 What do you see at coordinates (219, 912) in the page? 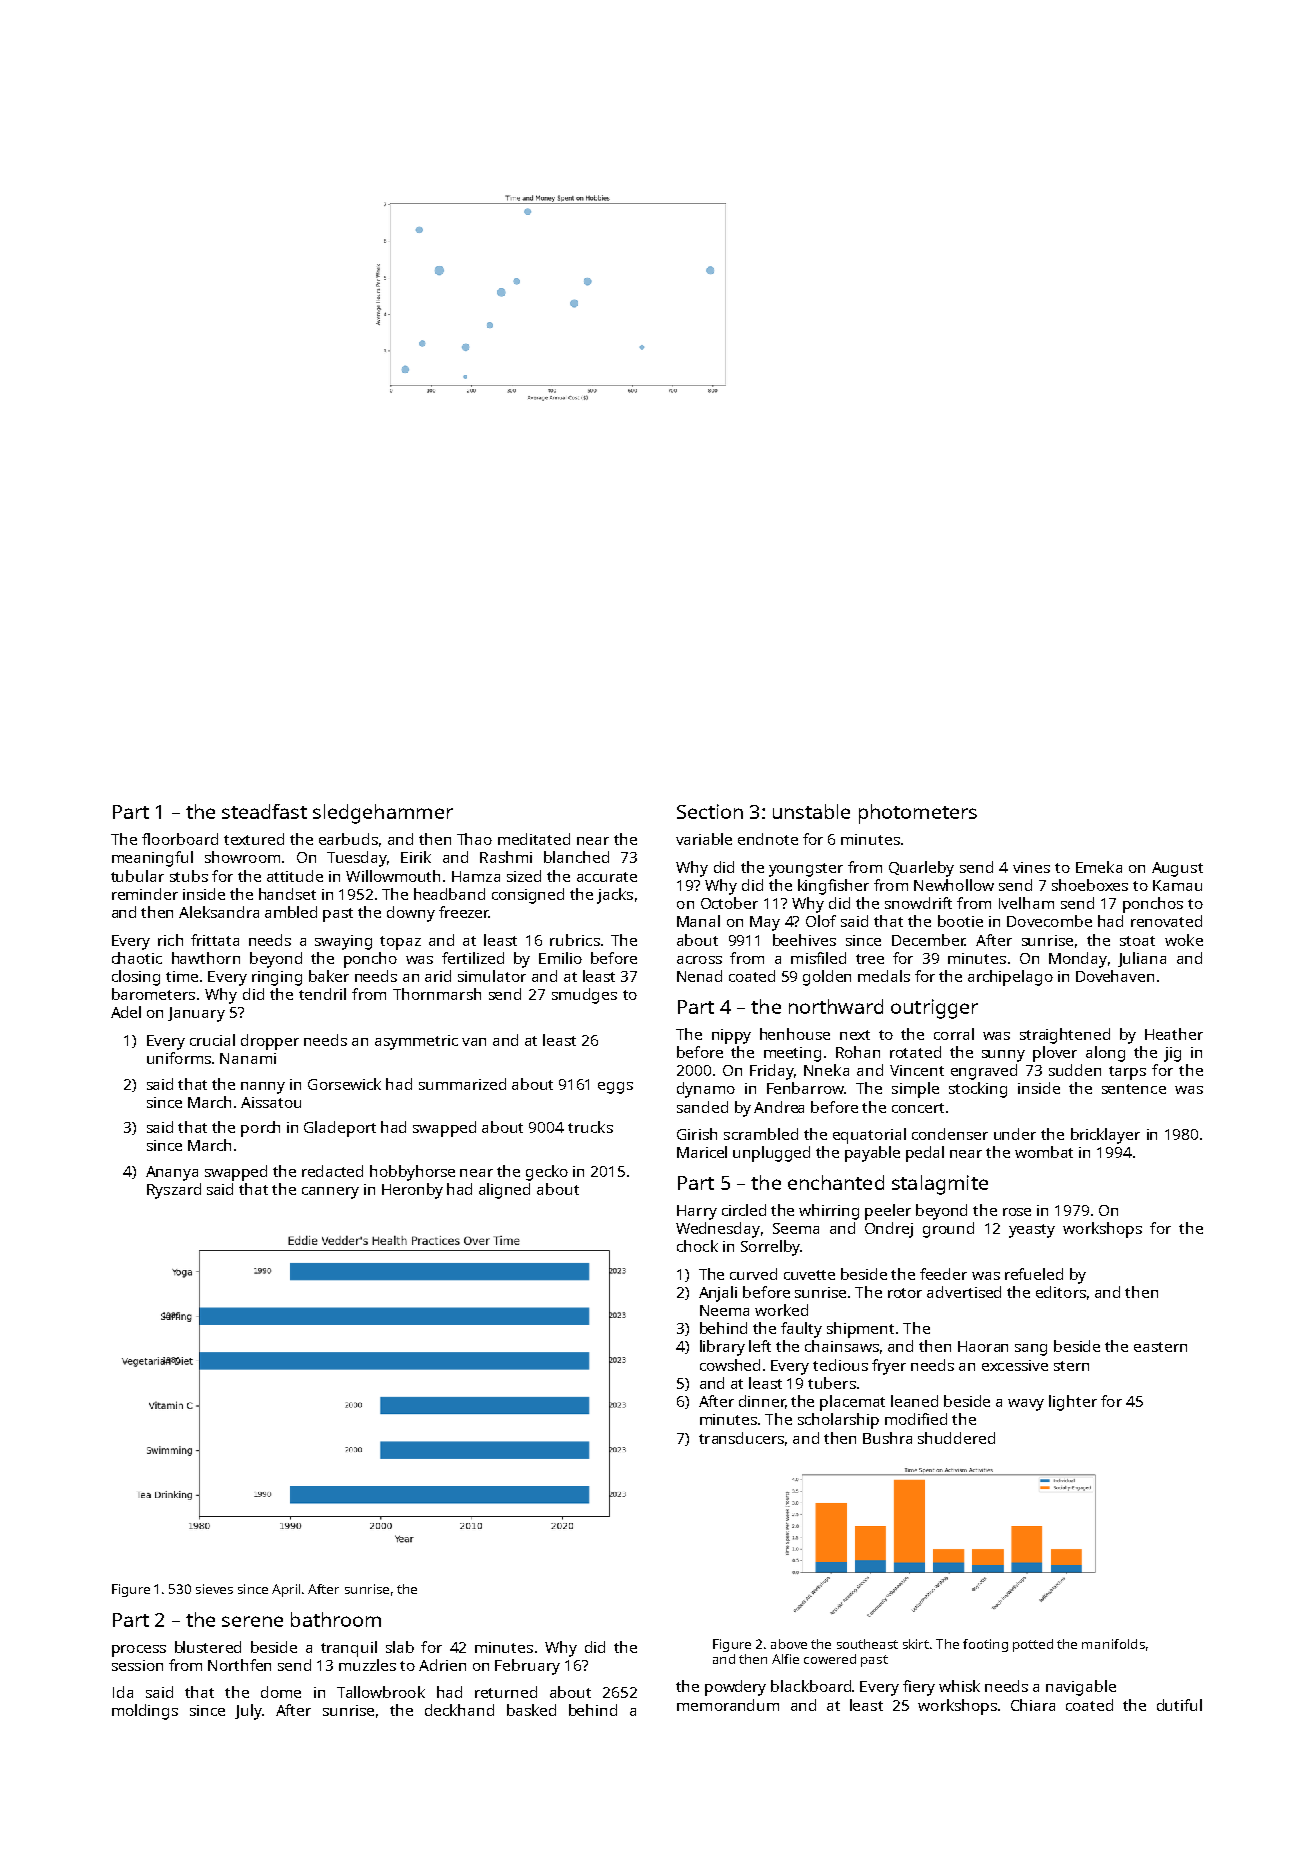
I see `Aleksandra` at bounding box center [219, 912].
